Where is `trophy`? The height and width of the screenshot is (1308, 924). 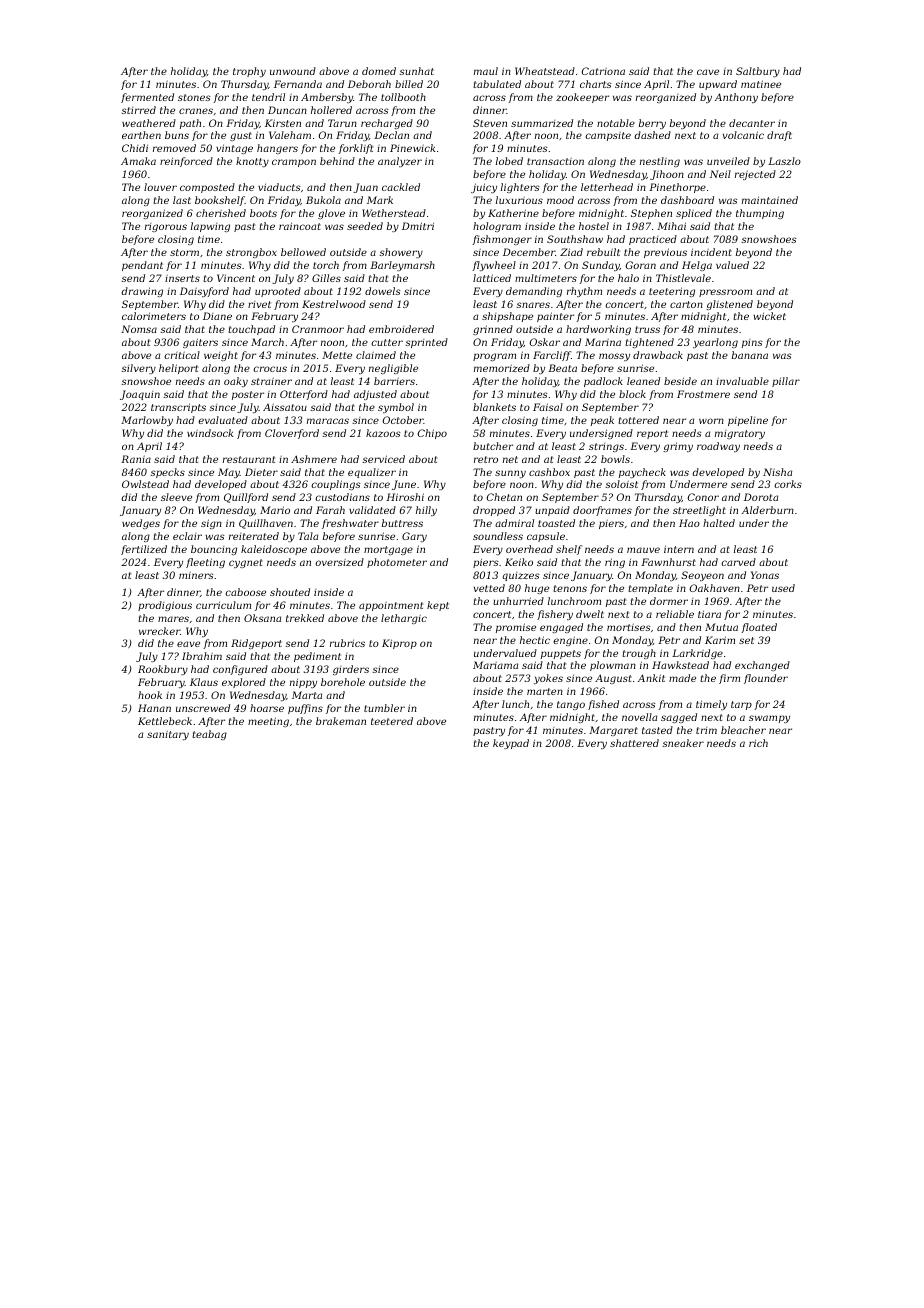
trophy is located at coordinates (249, 72).
